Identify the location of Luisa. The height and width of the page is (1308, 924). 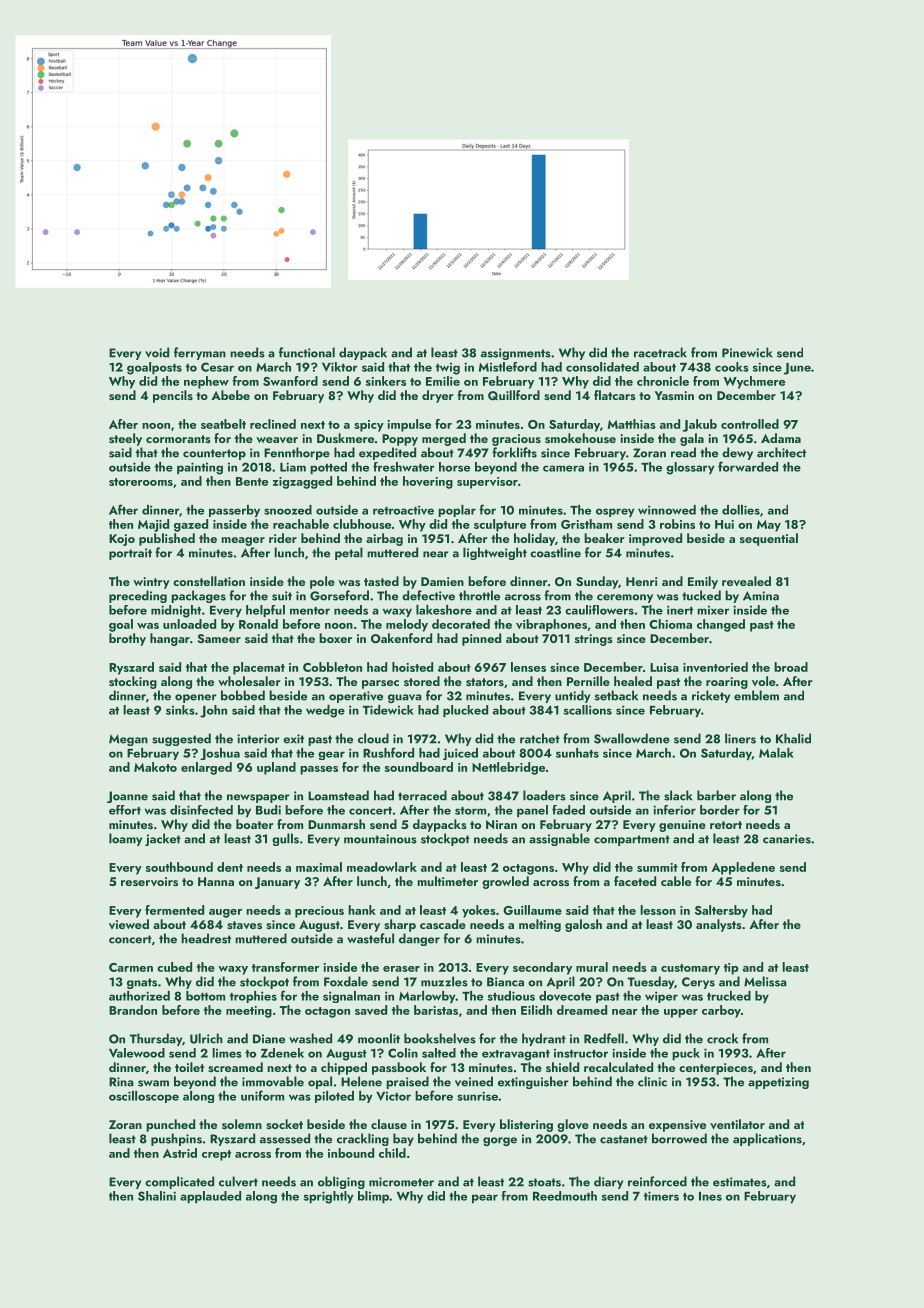
(664, 667).
